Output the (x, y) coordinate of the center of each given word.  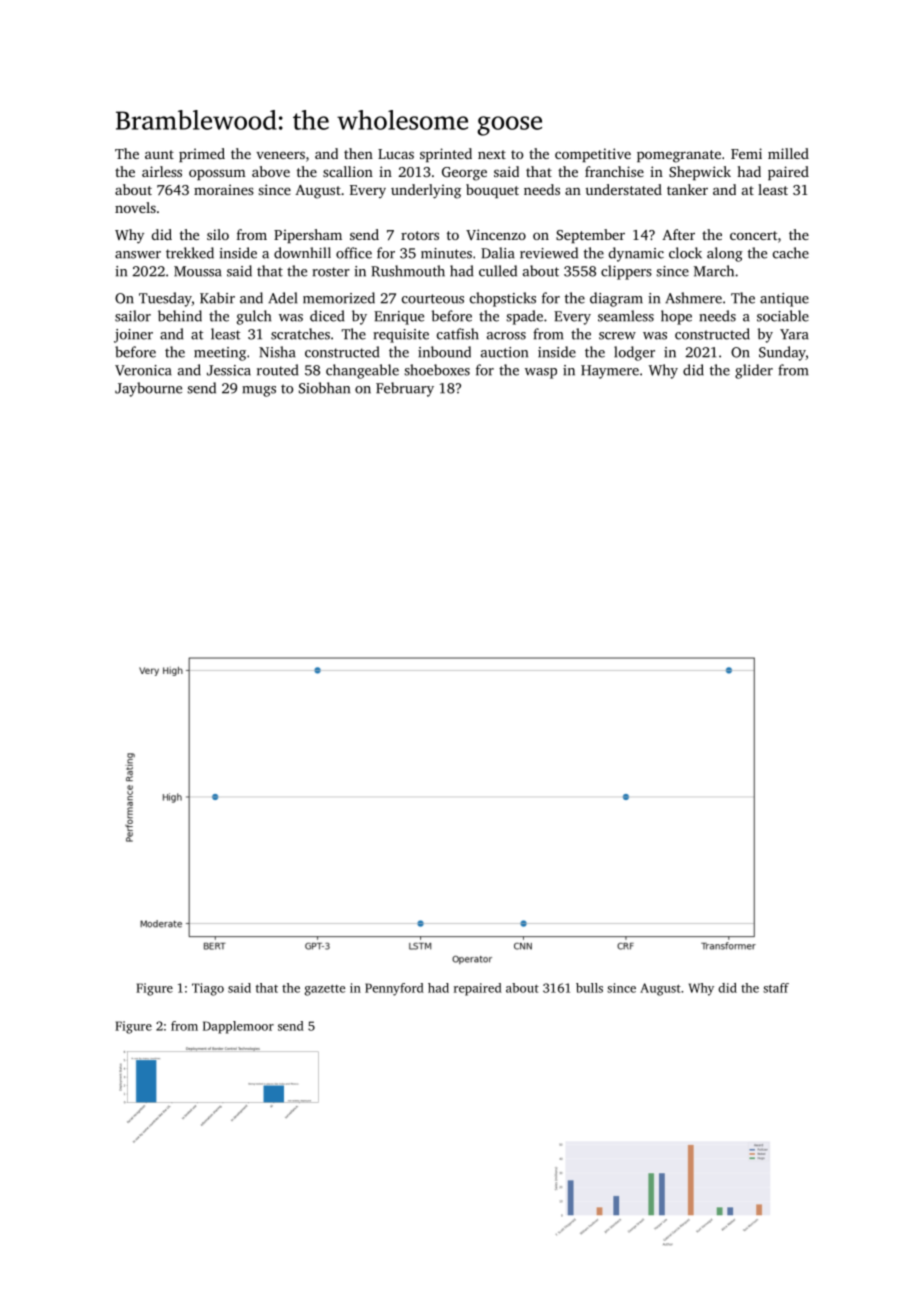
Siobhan (324, 388)
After (678, 234)
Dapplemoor (238, 1027)
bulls (589, 988)
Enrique (399, 318)
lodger (634, 353)
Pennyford (394, 989)
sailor (133, 316)
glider (754, 371)
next (492, 154)
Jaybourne (148, 389)
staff (776, 988)
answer (138, 255)
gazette (325, 990)
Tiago (208, 989)
